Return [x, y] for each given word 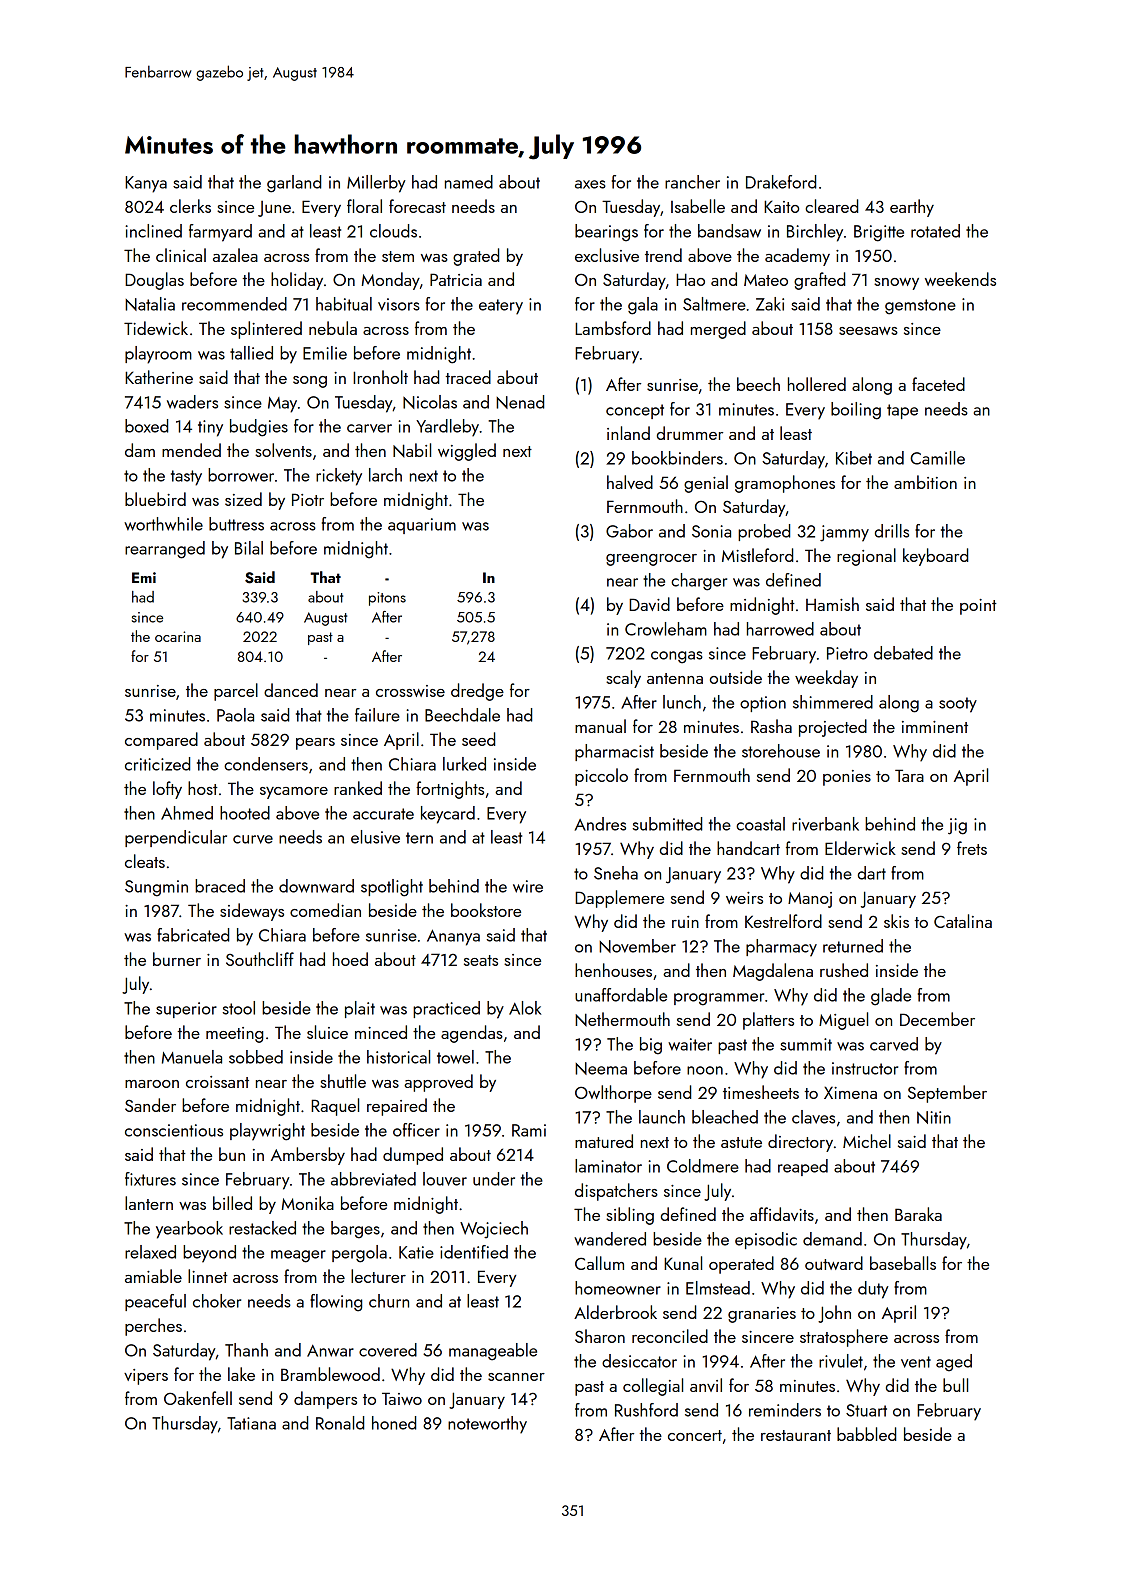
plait [360, 1009]
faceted [938, 384]
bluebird [155, 499]
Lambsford [613, 328]
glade [891, 997]
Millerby [376, 184]
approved [438, 1083]
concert [695, 1435]
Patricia [456, 279]
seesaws [868, 331]
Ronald [340, 1423]
